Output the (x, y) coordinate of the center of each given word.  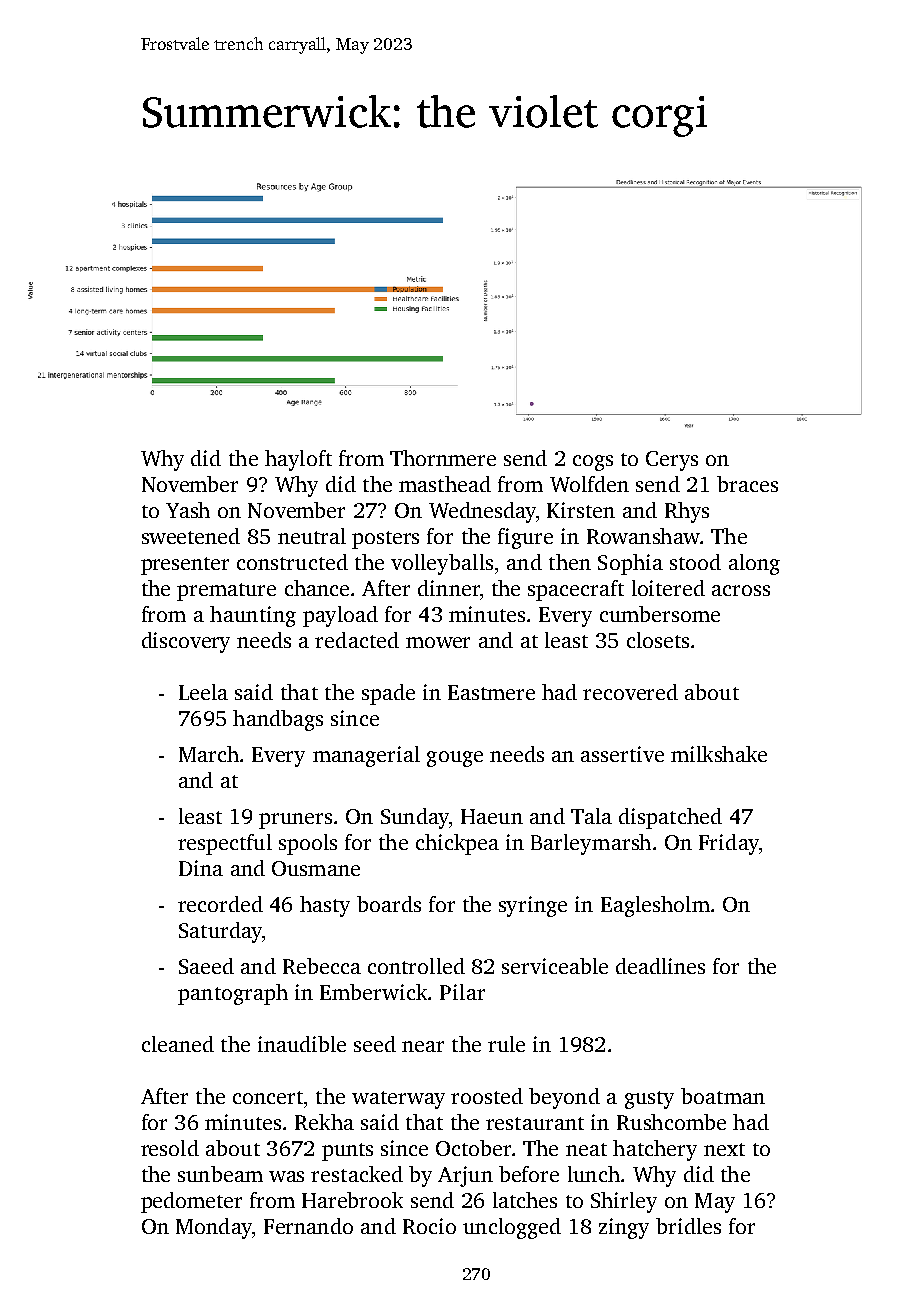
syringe (533, 906)
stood (695, 562)
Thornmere (443, 458)
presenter (185, 566)
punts (347, 1152)
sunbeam (220, 1174)
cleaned (178, 1044)
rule (506, 1044)
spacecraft (576, 590)
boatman (723, 1096)
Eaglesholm (655, 906)
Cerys (672, 461)
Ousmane (316, 868)
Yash (188, 510)
